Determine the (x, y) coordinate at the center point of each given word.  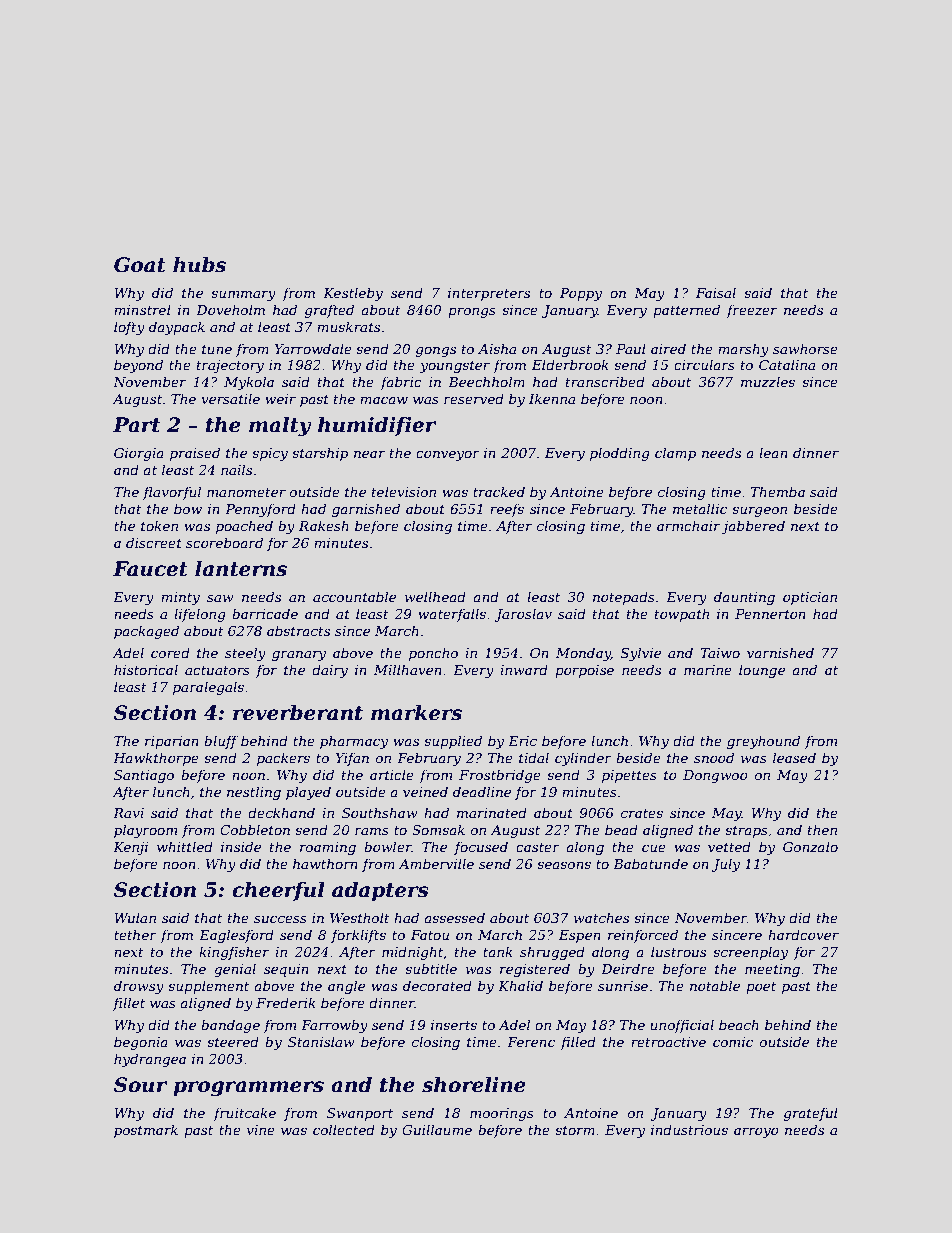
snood (714, 757)
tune (217, 349)
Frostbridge (500, 776)
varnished (780, 652)
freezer (751, 311)
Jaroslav (523, 615)
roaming (328, 848)
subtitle (431, 968)
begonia (141, 1043)
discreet (154, 542)
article (392, 774)
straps (746, 832)
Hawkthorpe (156, 759)
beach (739, 1024)
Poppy (581, 294)
